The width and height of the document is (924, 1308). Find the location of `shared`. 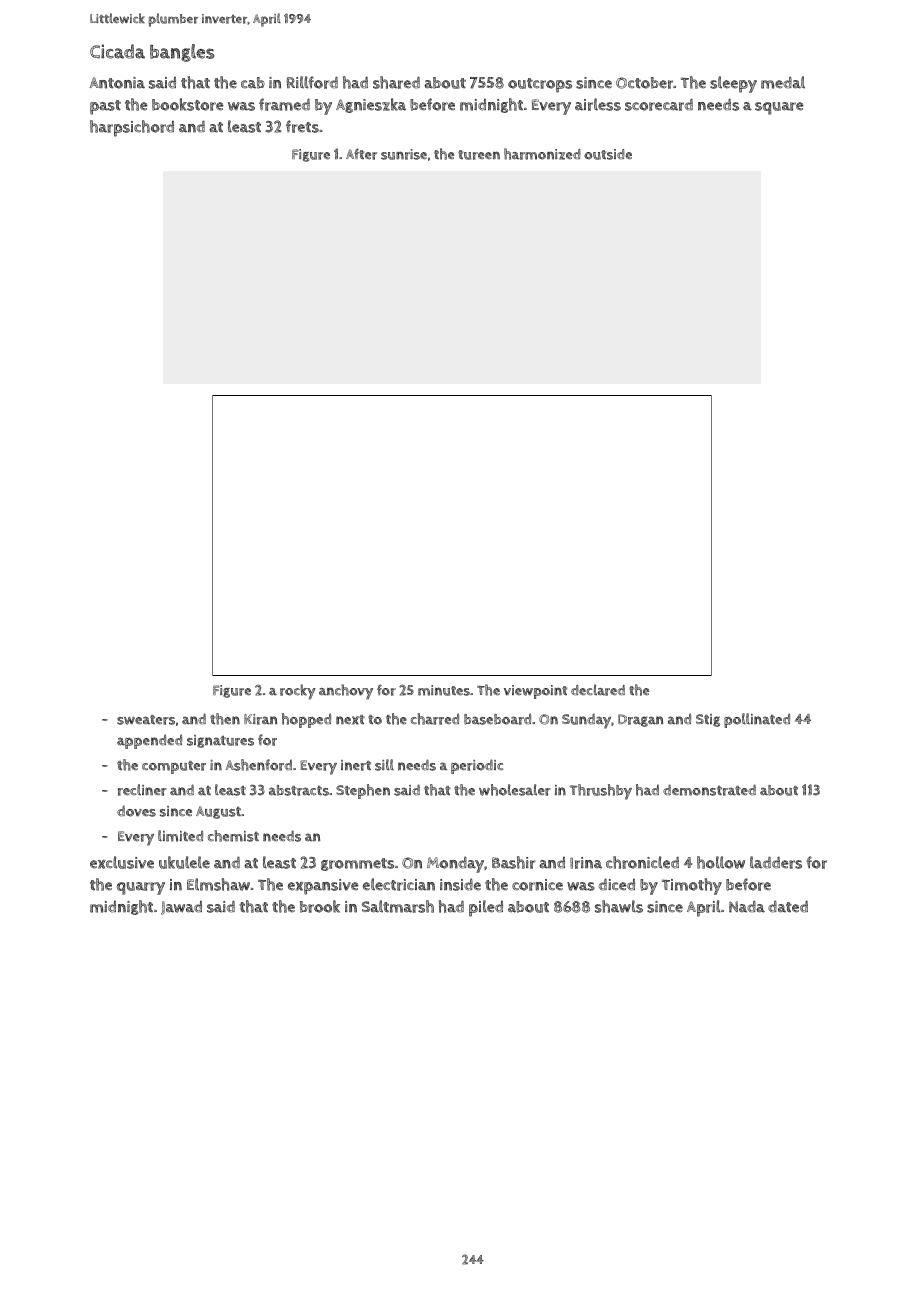

shared is located at coordinates (396, 82).
